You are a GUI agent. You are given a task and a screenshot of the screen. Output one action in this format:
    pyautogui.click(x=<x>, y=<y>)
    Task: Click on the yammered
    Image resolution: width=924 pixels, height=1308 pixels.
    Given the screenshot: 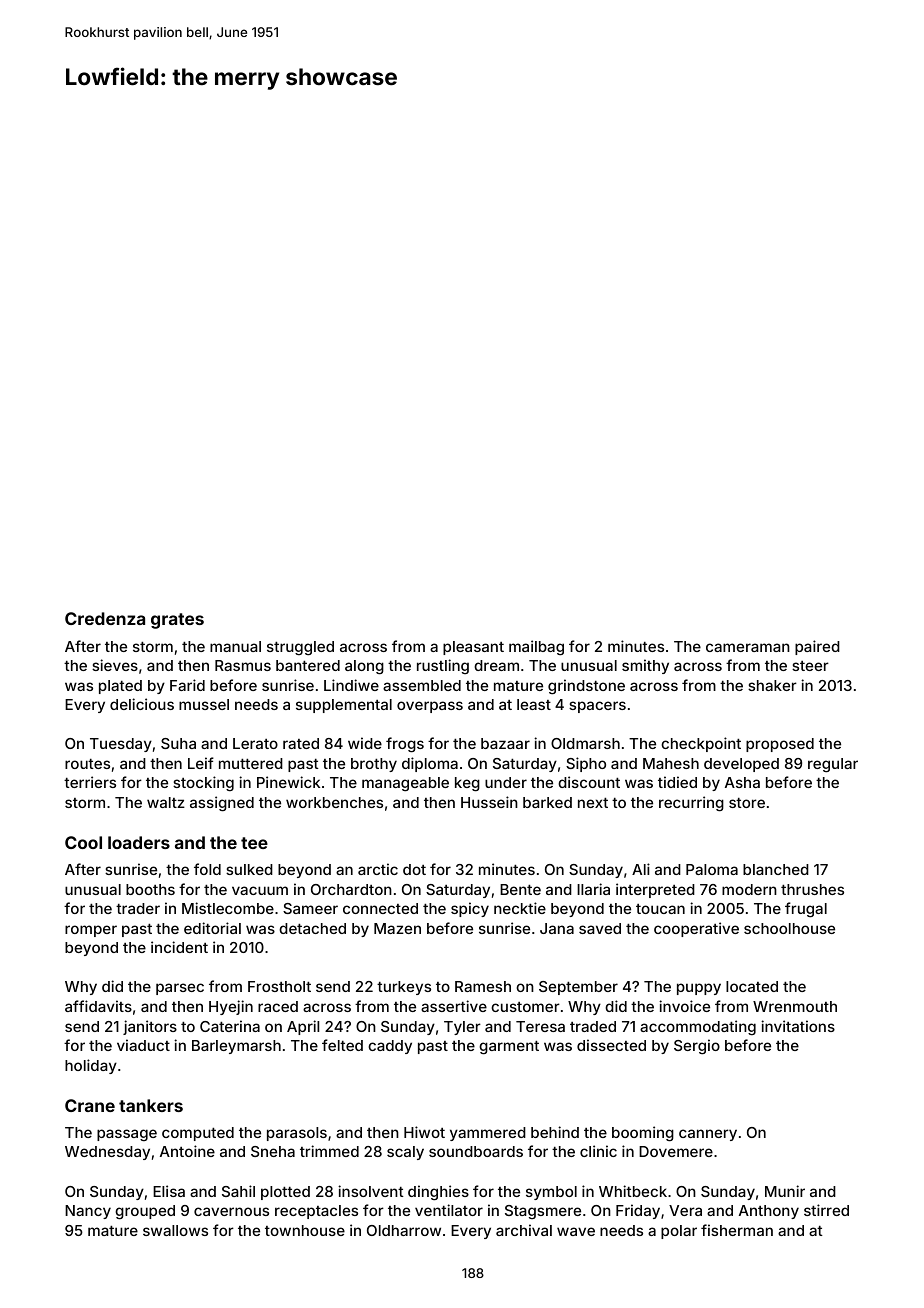 What is the action you would take?
    pyautogui.click(x=488, y=1134)
